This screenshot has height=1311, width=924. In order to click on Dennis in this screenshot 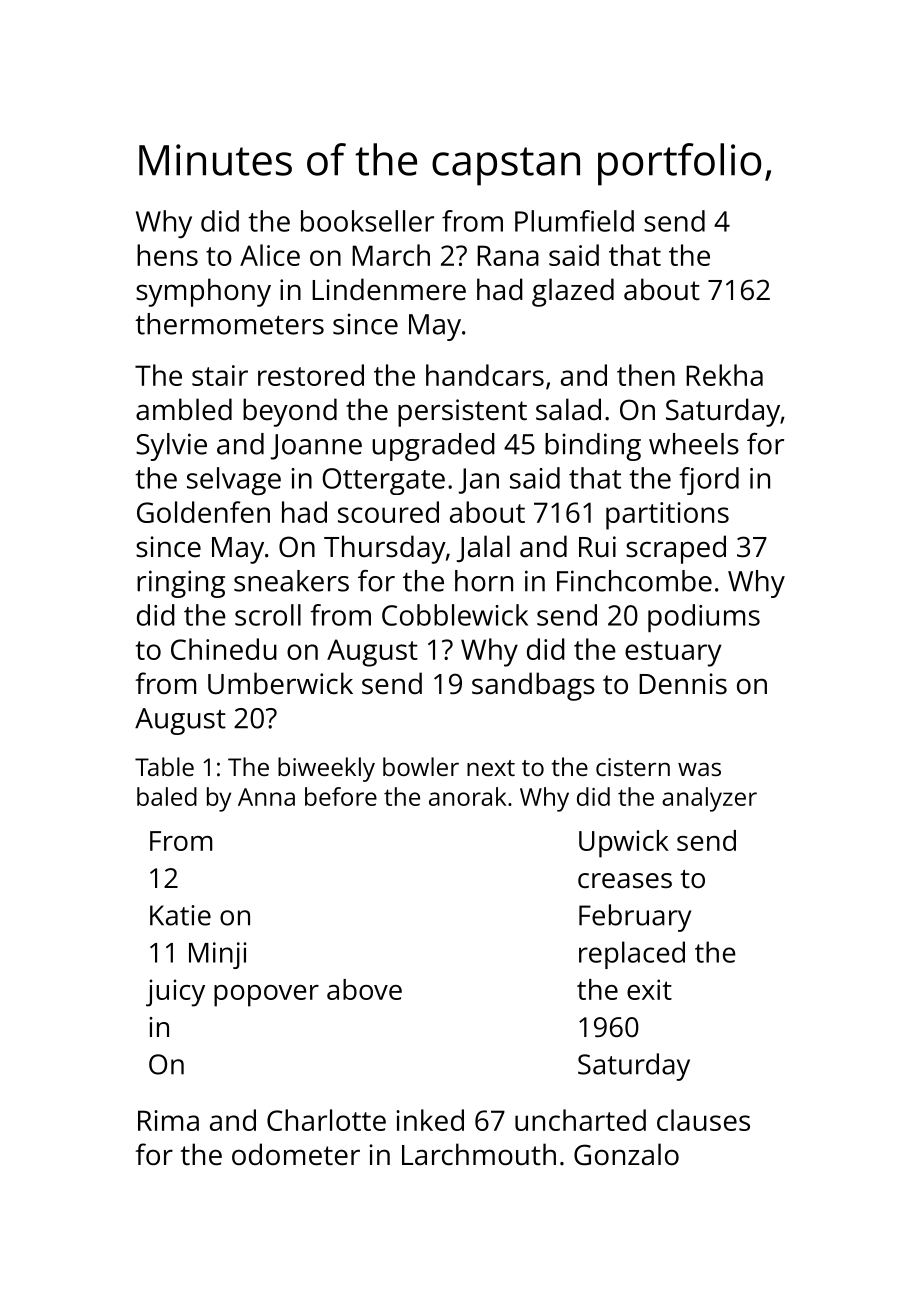, I will do `click(683, 684)`.
